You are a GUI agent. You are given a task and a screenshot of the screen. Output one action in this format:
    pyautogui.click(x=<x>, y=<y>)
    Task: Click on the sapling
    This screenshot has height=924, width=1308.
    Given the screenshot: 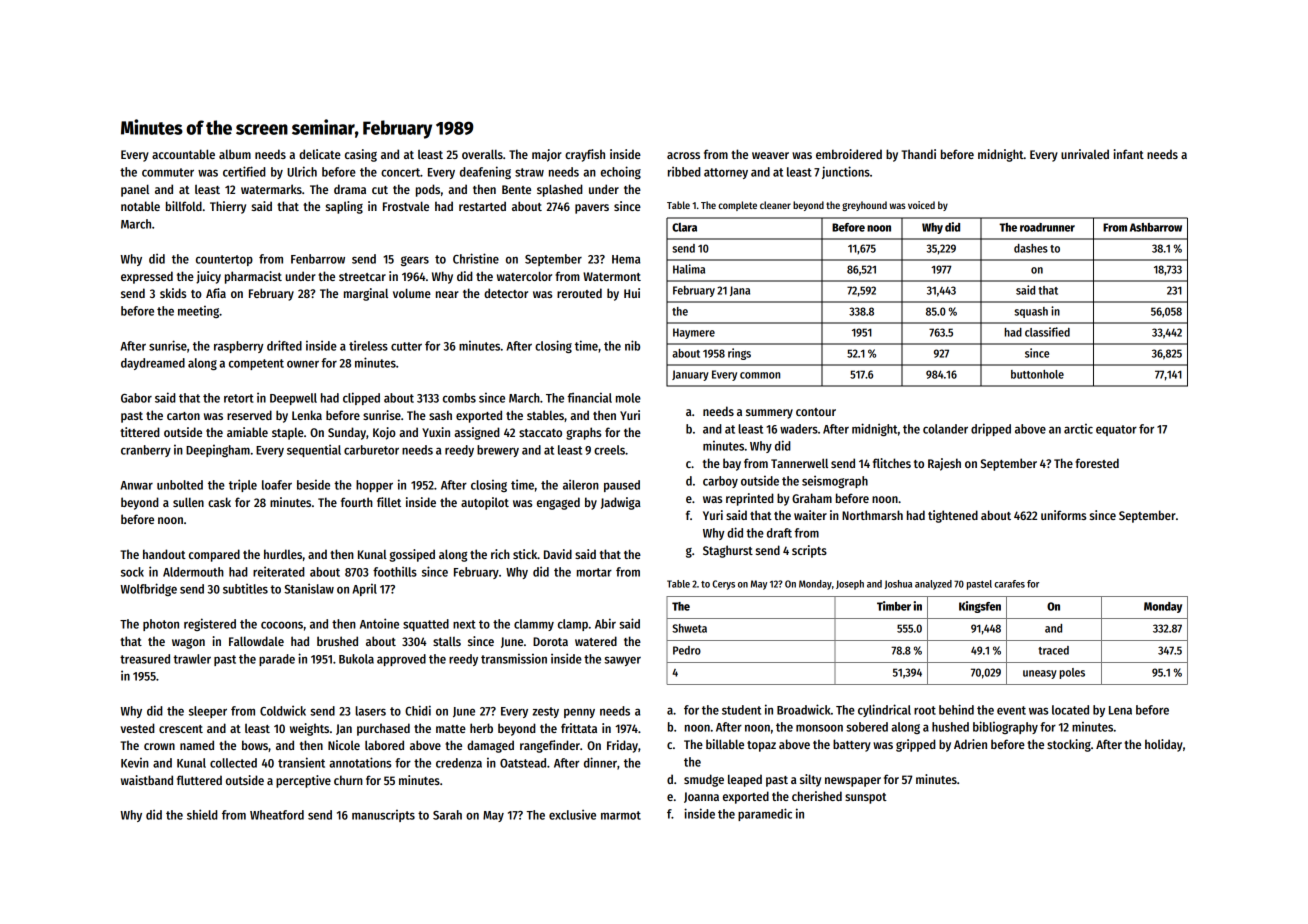 What is the action you would take?
    pyautogui.click(x=344, y=207)
